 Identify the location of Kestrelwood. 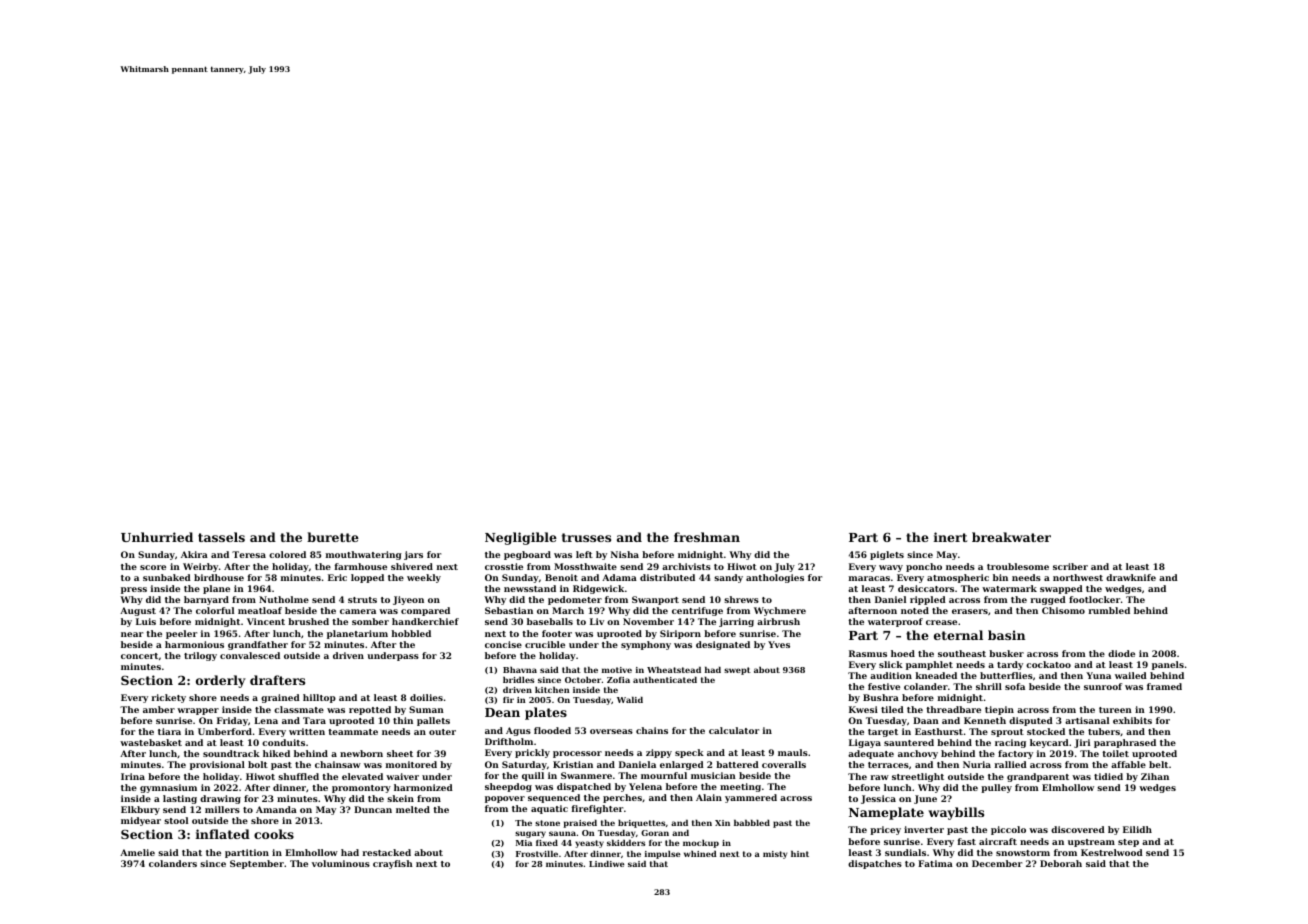
(1112, 852).
